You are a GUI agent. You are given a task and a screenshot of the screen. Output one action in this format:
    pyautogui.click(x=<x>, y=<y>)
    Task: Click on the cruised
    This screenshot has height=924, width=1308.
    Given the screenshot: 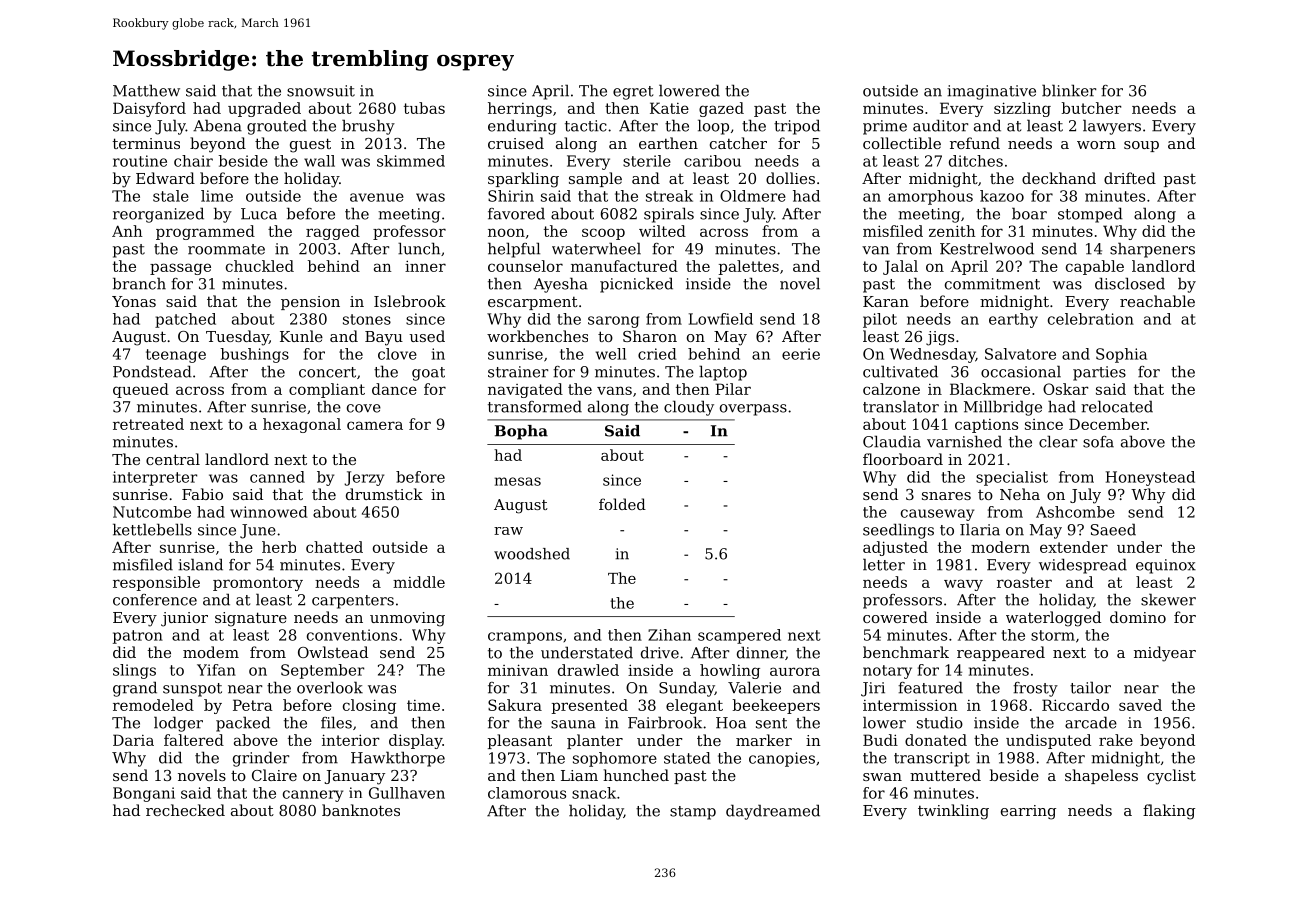 What is the action you would take?
    pyautogui.click(x=516, y=143)
